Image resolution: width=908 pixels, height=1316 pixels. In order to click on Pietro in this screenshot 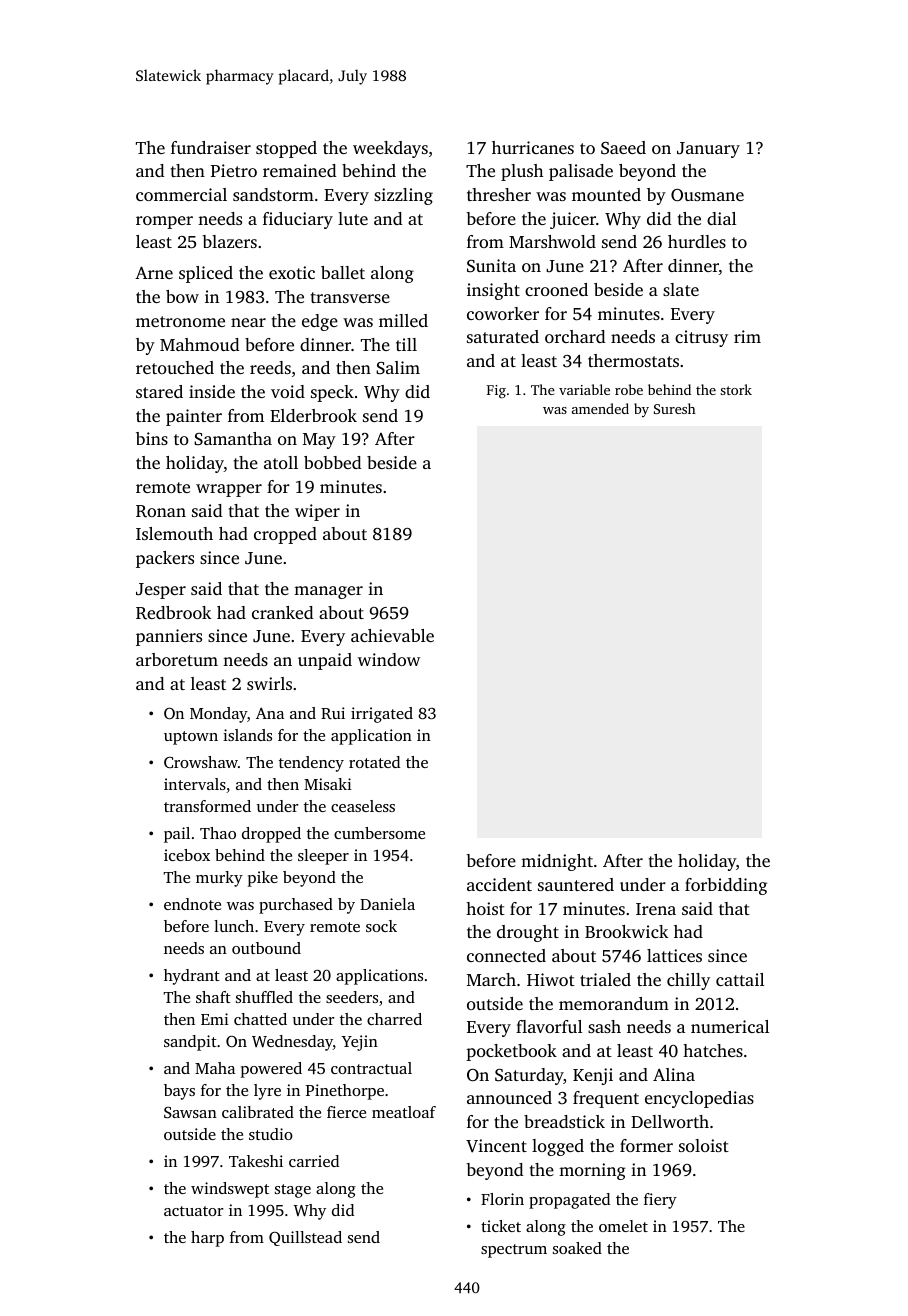, I will do `click(234, 170)`.
